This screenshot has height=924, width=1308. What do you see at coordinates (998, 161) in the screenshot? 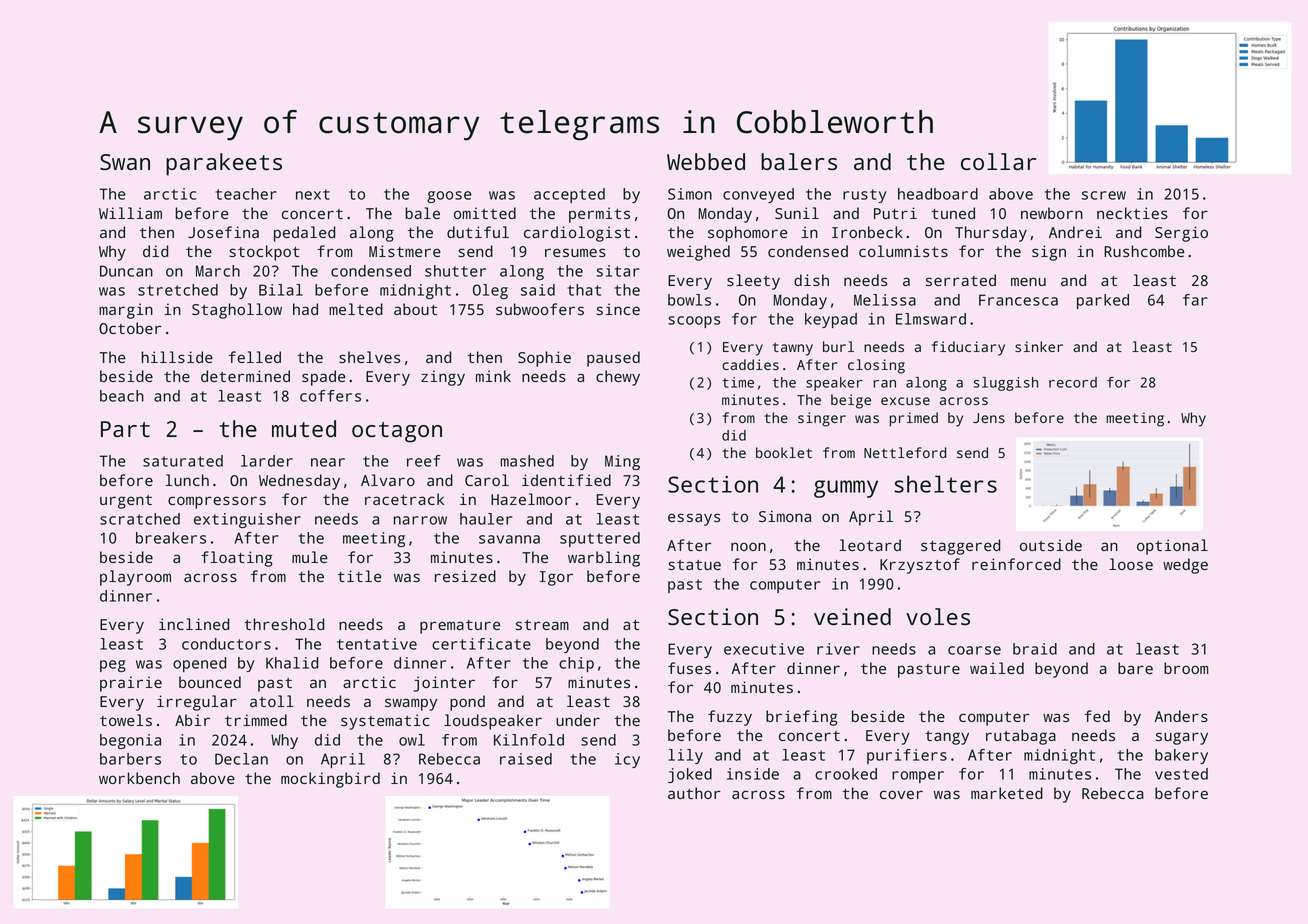
I see `collar` at bounding box center [998, 161].
